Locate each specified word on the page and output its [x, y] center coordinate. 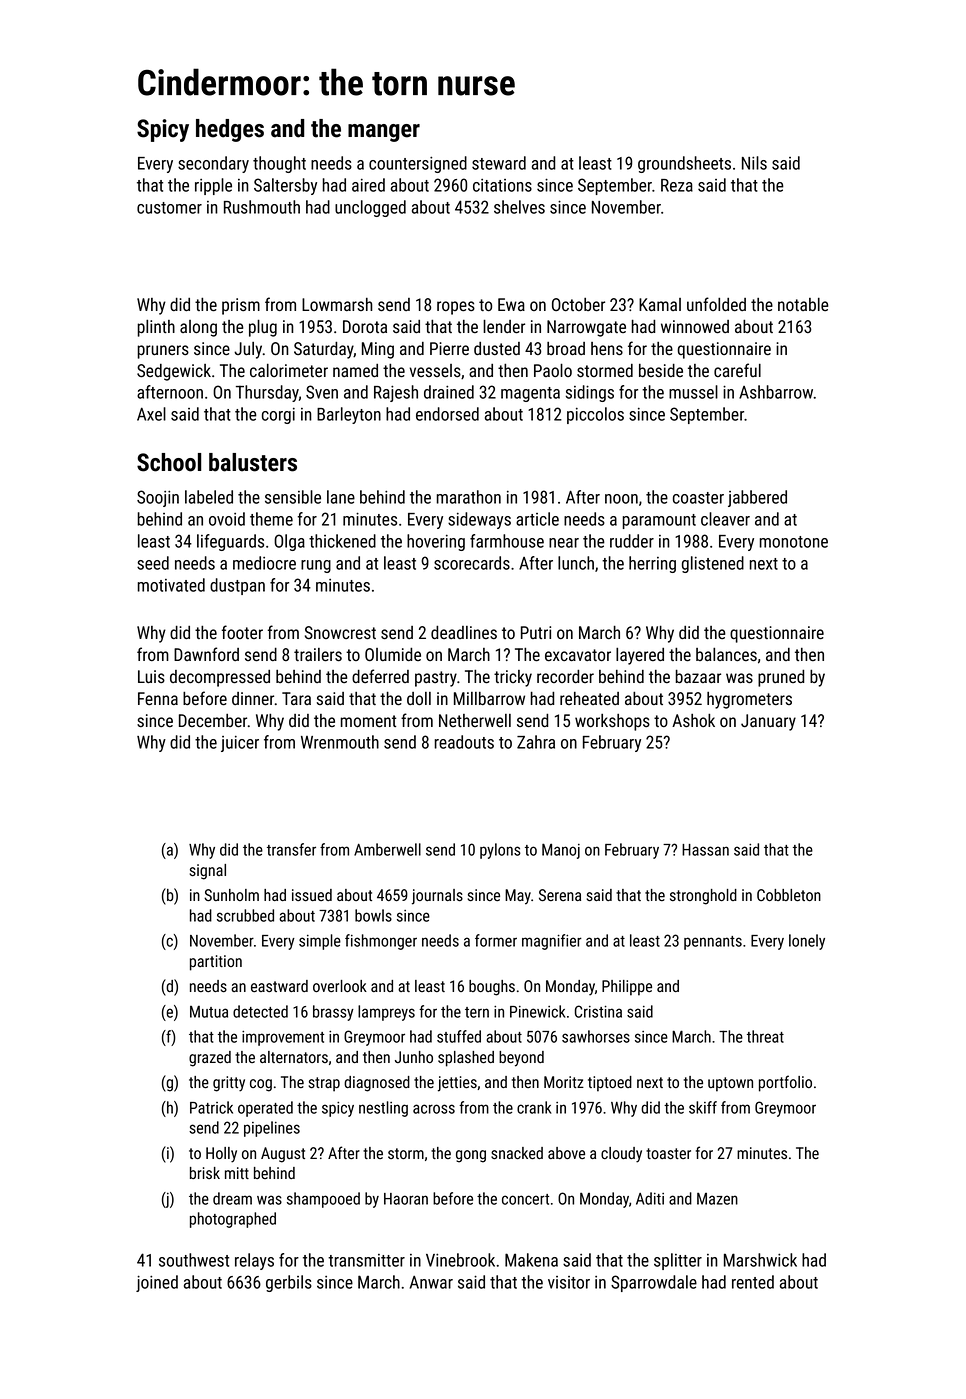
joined [157, 1283]
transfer [291, 849]
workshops [612, 722]
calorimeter [289, 371]
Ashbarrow [776, 392]
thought [279, 164]
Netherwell [475, 720]
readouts [464, 742]
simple [320, 942]
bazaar [698, 676]
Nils [754, 163]
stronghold [703, 897]
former [496, 940]
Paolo [553, 370]
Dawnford [206, 654]
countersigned [418, 164]
